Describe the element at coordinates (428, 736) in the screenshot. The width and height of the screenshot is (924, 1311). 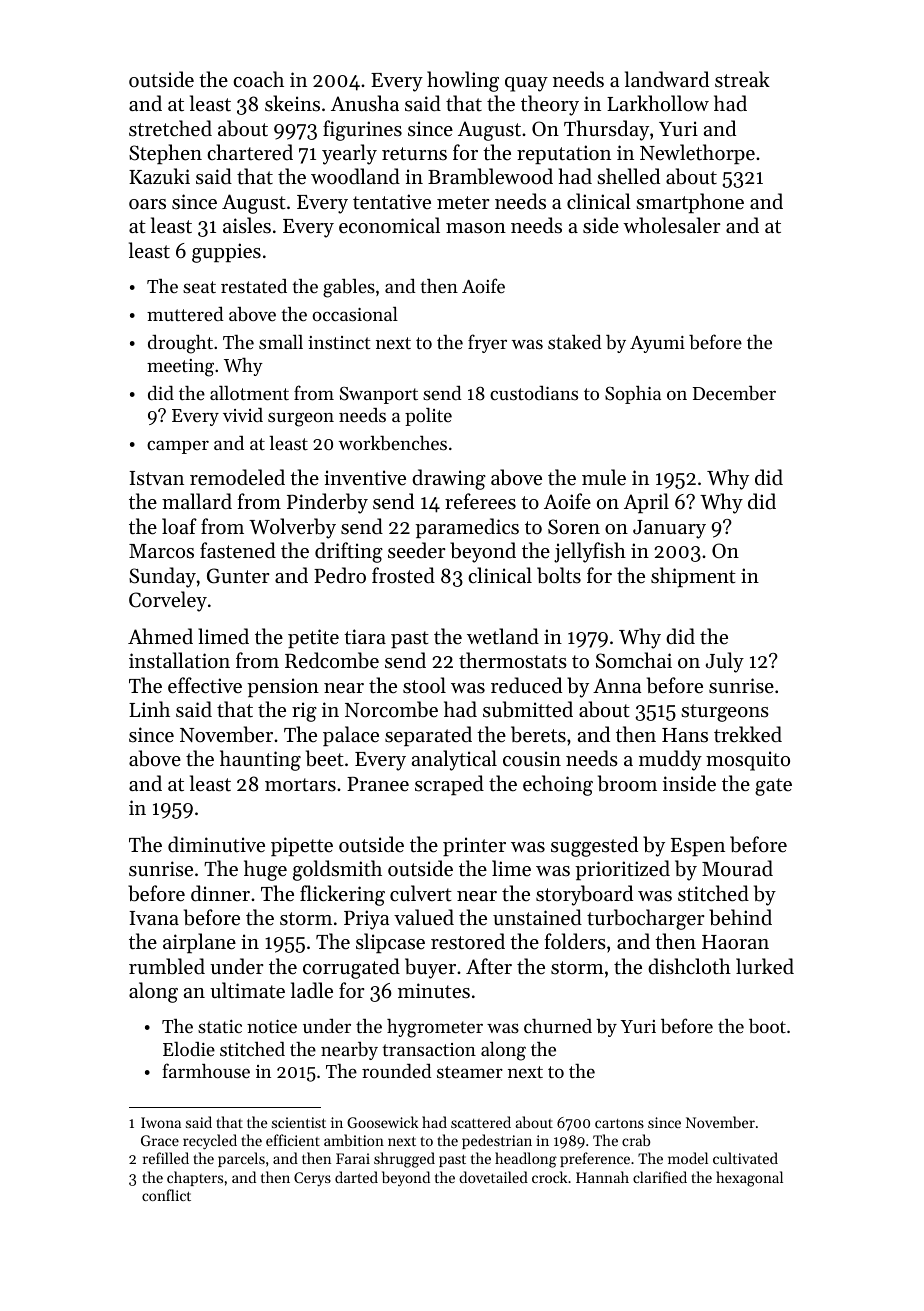
I see `separated` at that location.
